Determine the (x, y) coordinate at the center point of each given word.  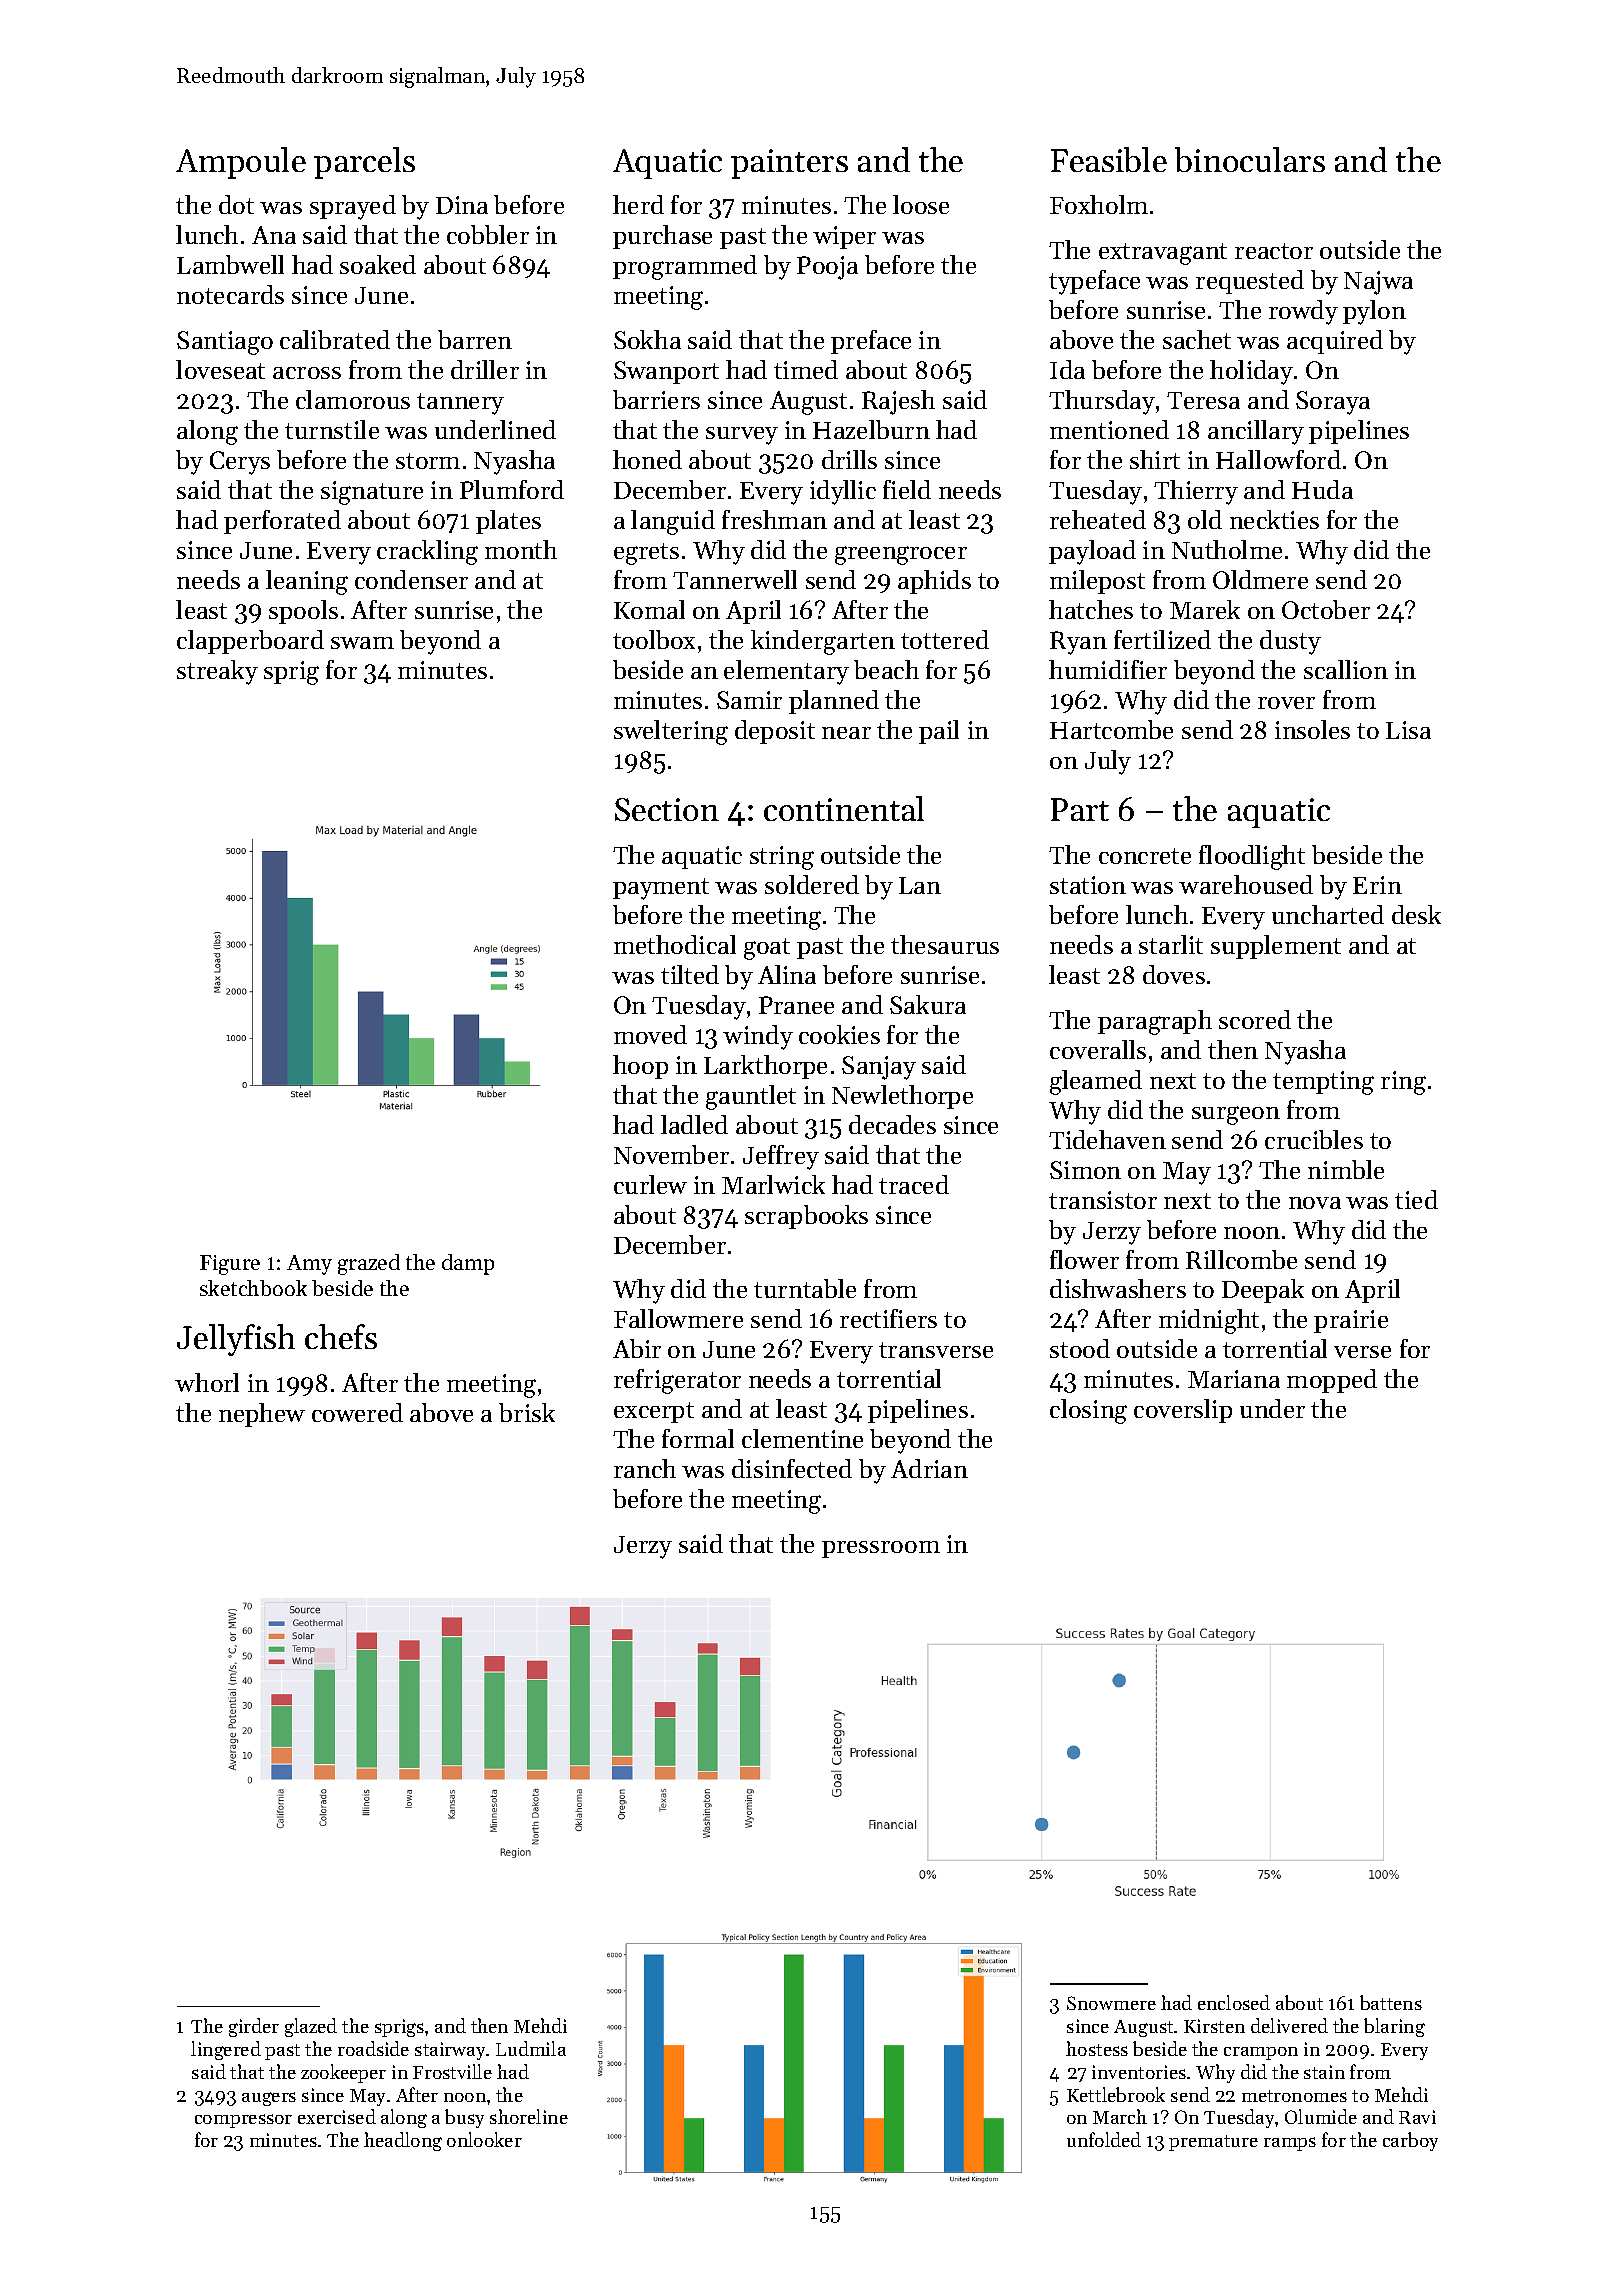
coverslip (1183, 1411)
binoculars (1250, 159)
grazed (369, 1264)
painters (789, 164)
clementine (802, 1438)
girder (254, 2027)
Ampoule (241, 163)
